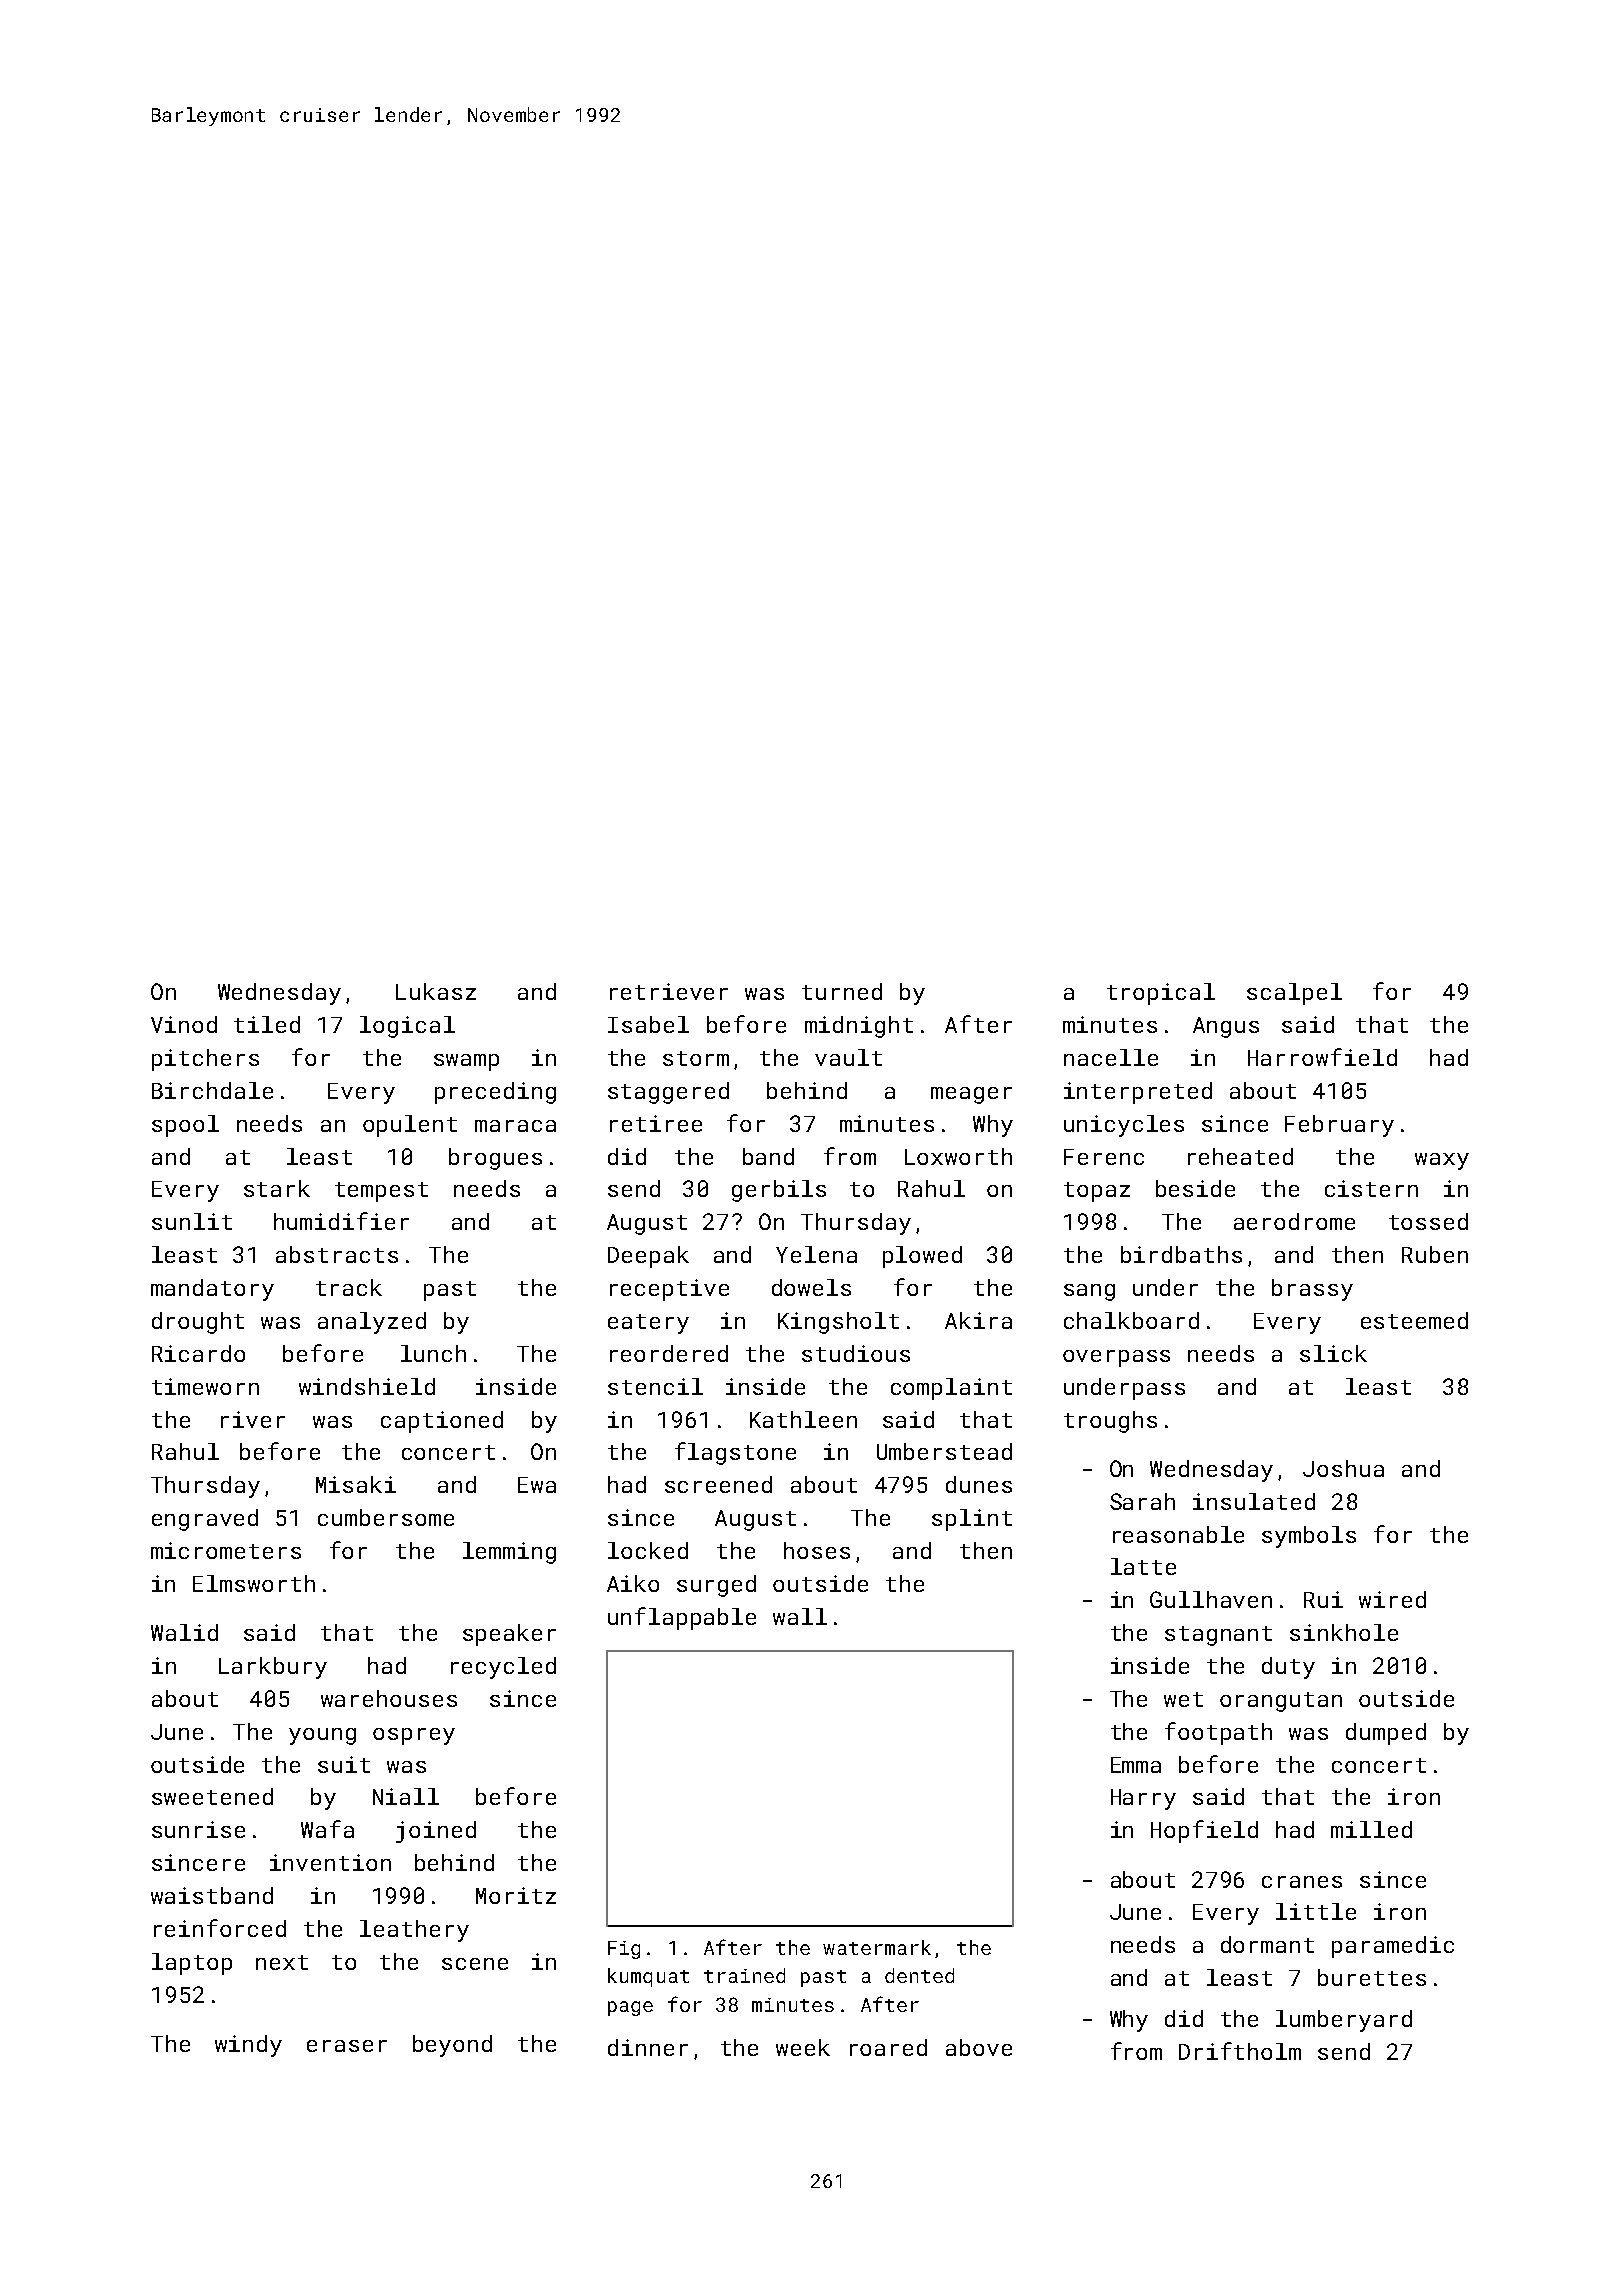 The image size is (1620, 2292). What do you see at coordinates (1442, 1161) in the screenshot?
I see `waxy` at bounding box center [1442, 1161].
